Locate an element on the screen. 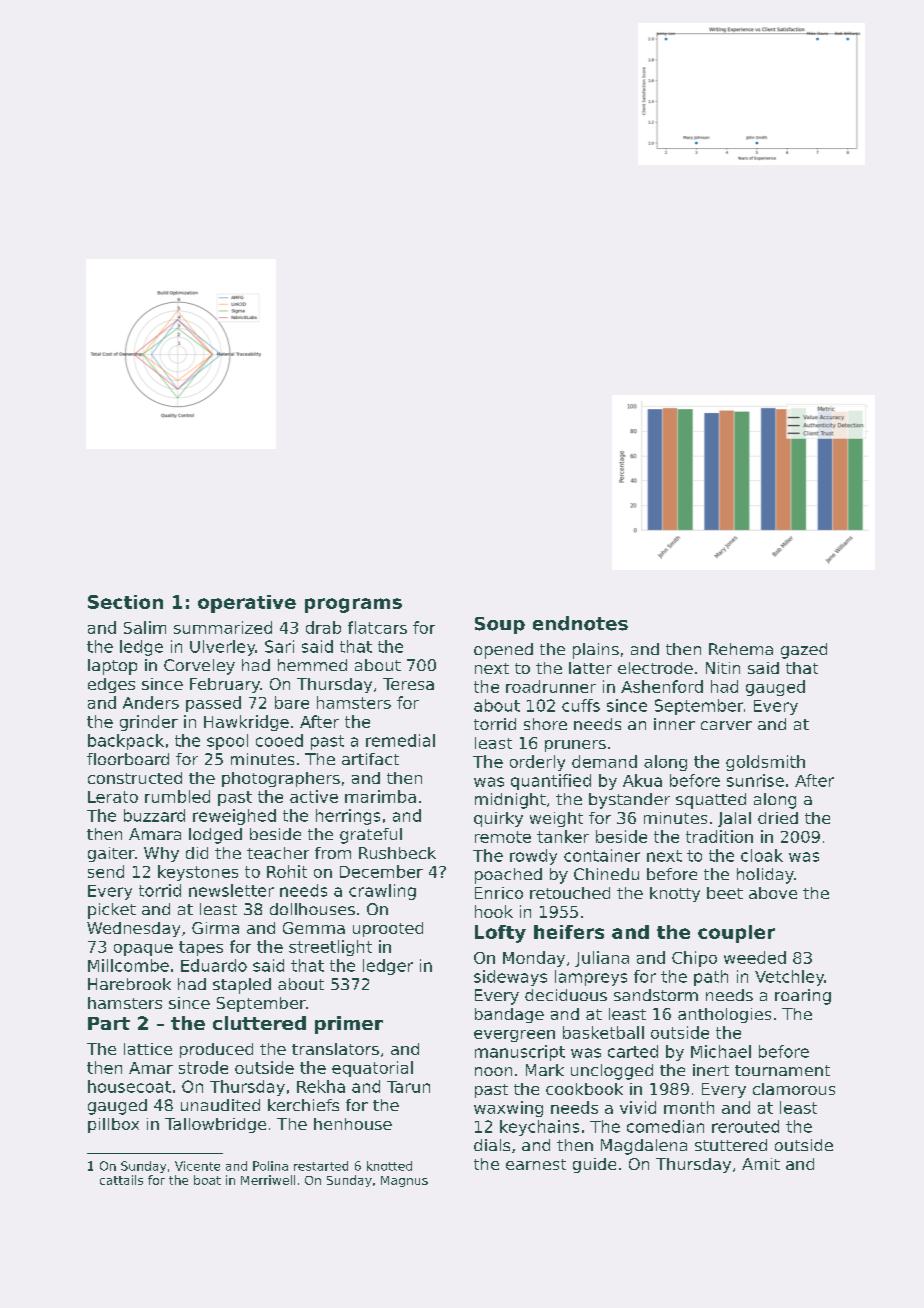 The width and height of the screenshot is (924, 1308). floorboard is located at coordinates (128, 759).
